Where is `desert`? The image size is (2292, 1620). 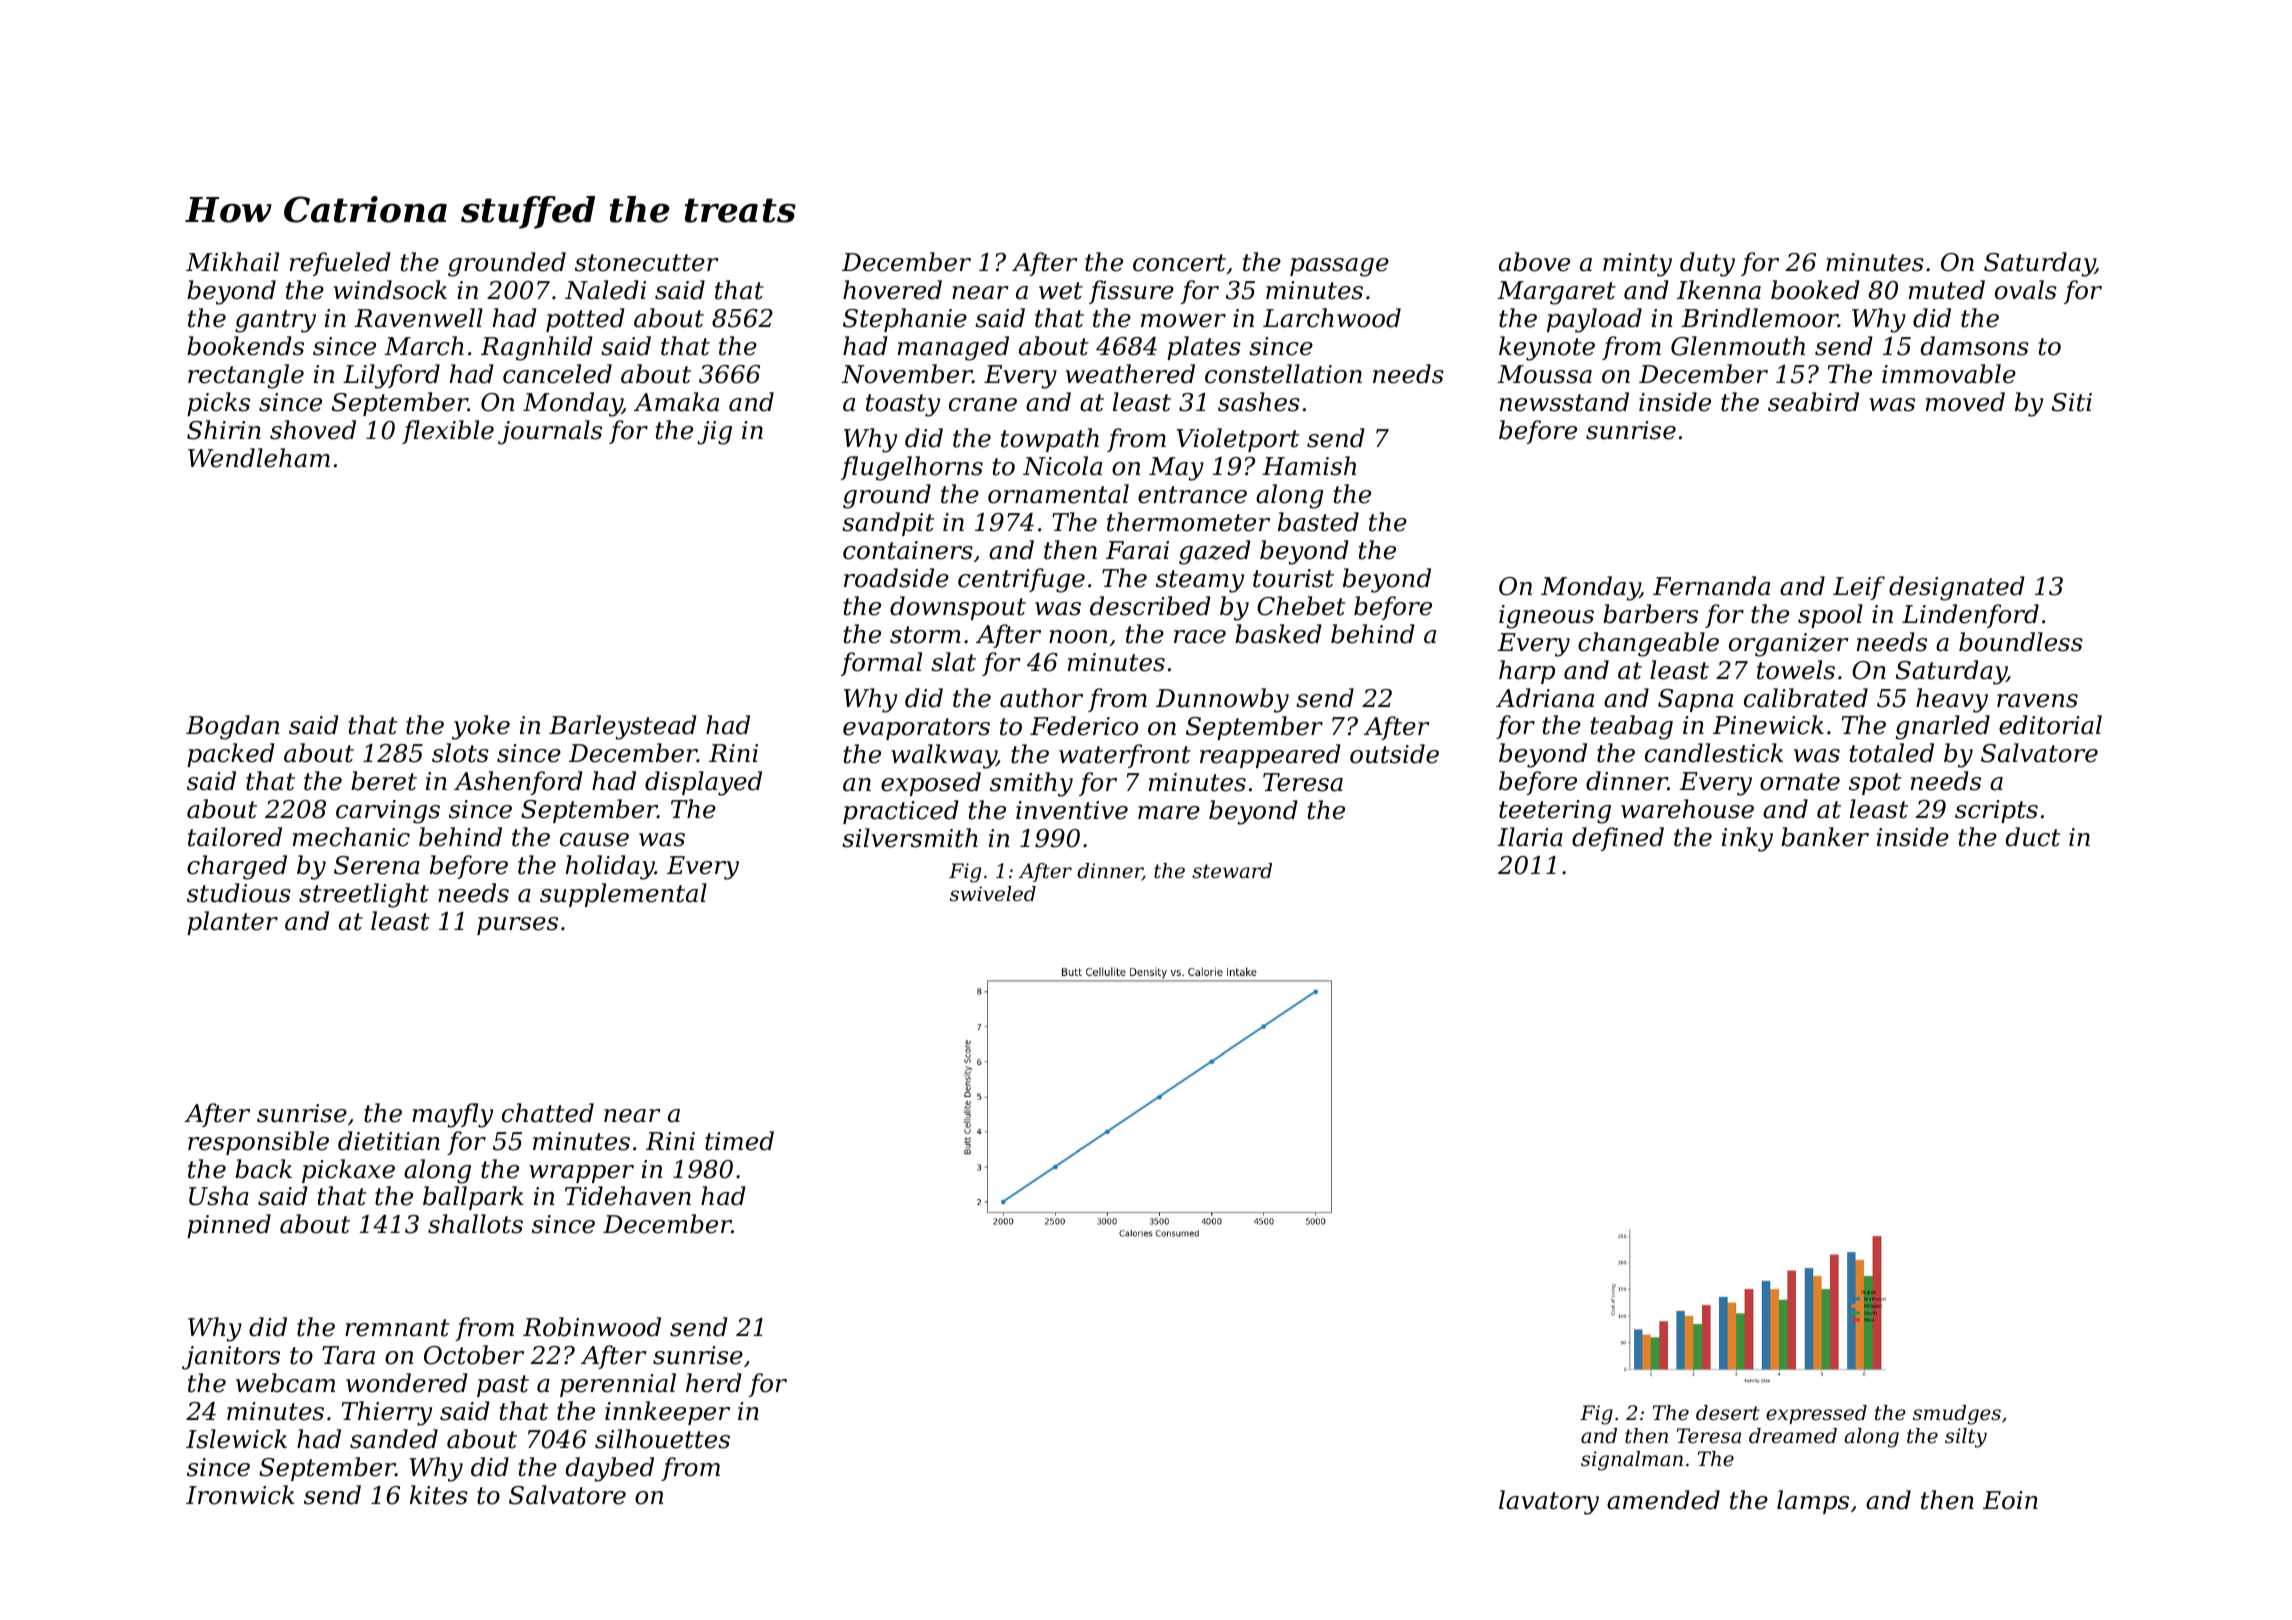
desert is located at coordinates (1728, 1413).
